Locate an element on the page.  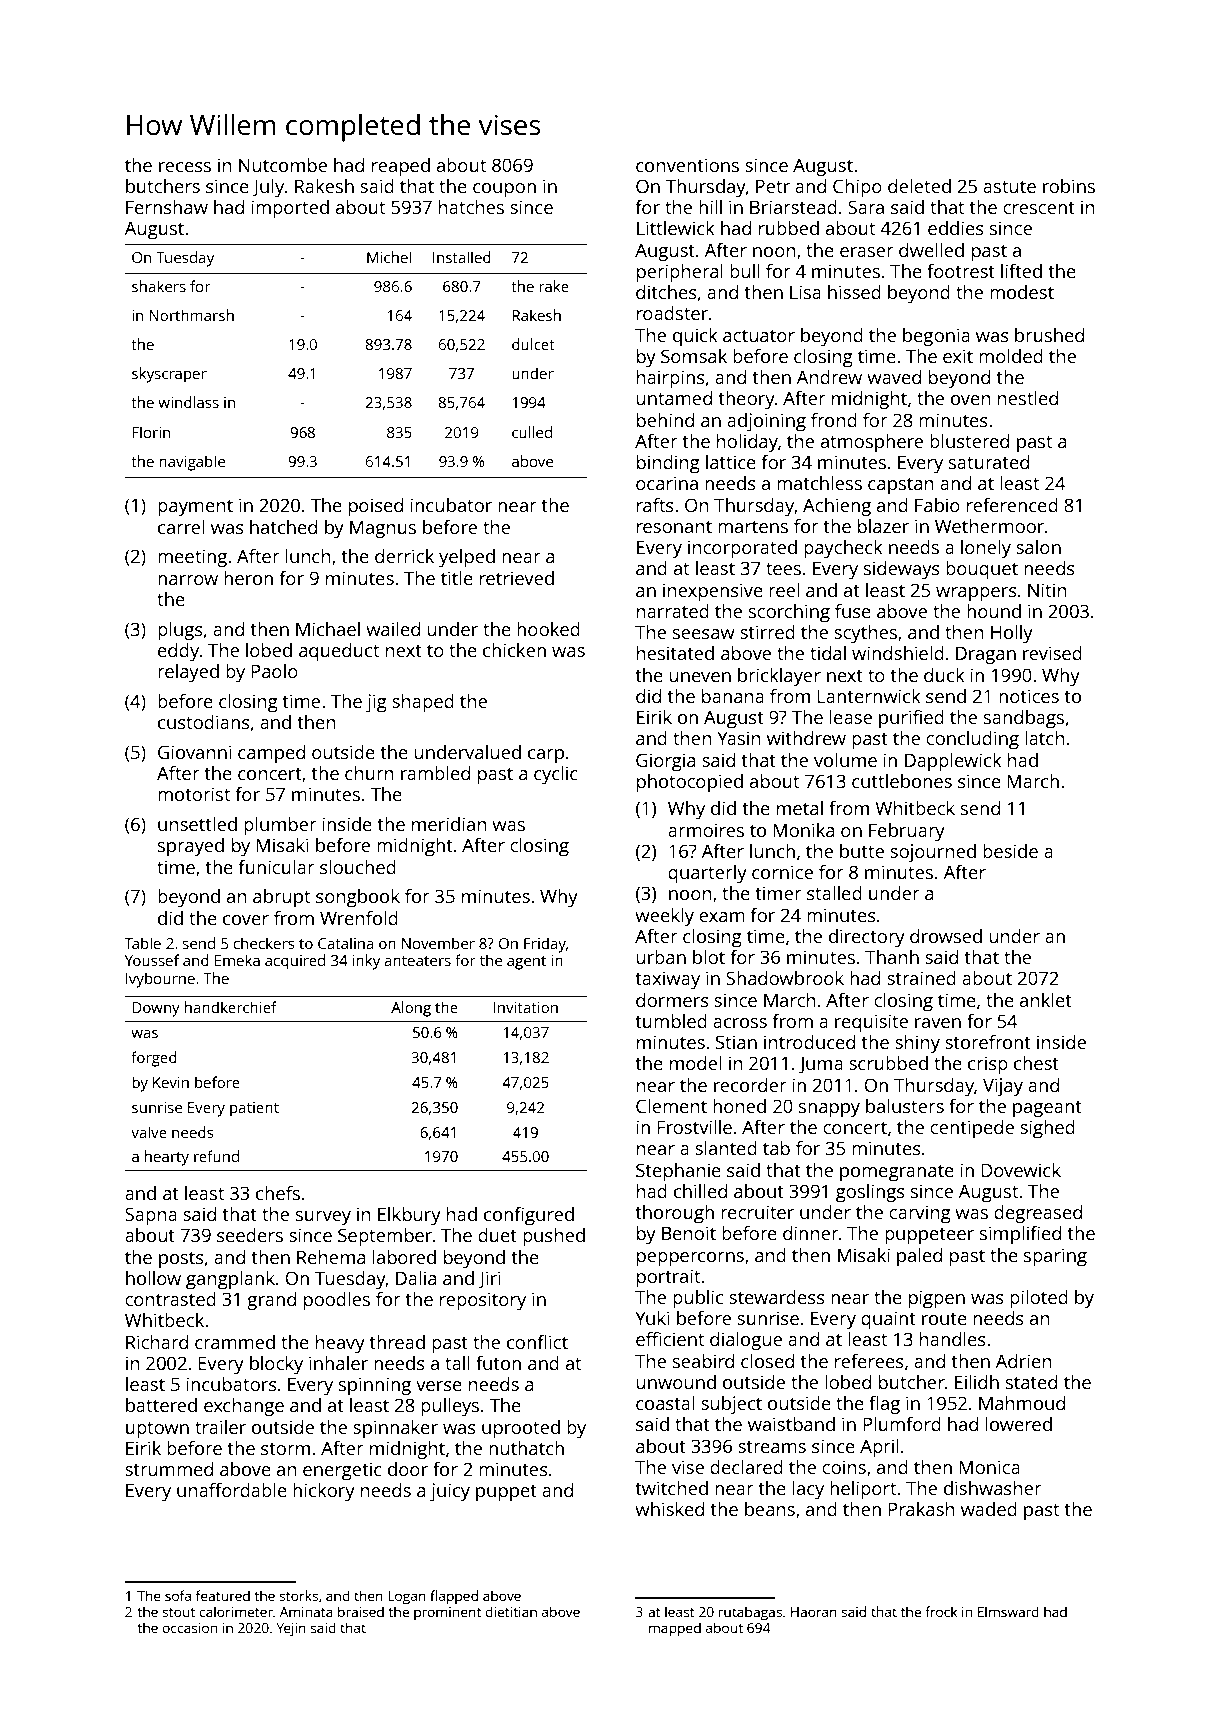
Clement is located at coordinates (671, 1106).
